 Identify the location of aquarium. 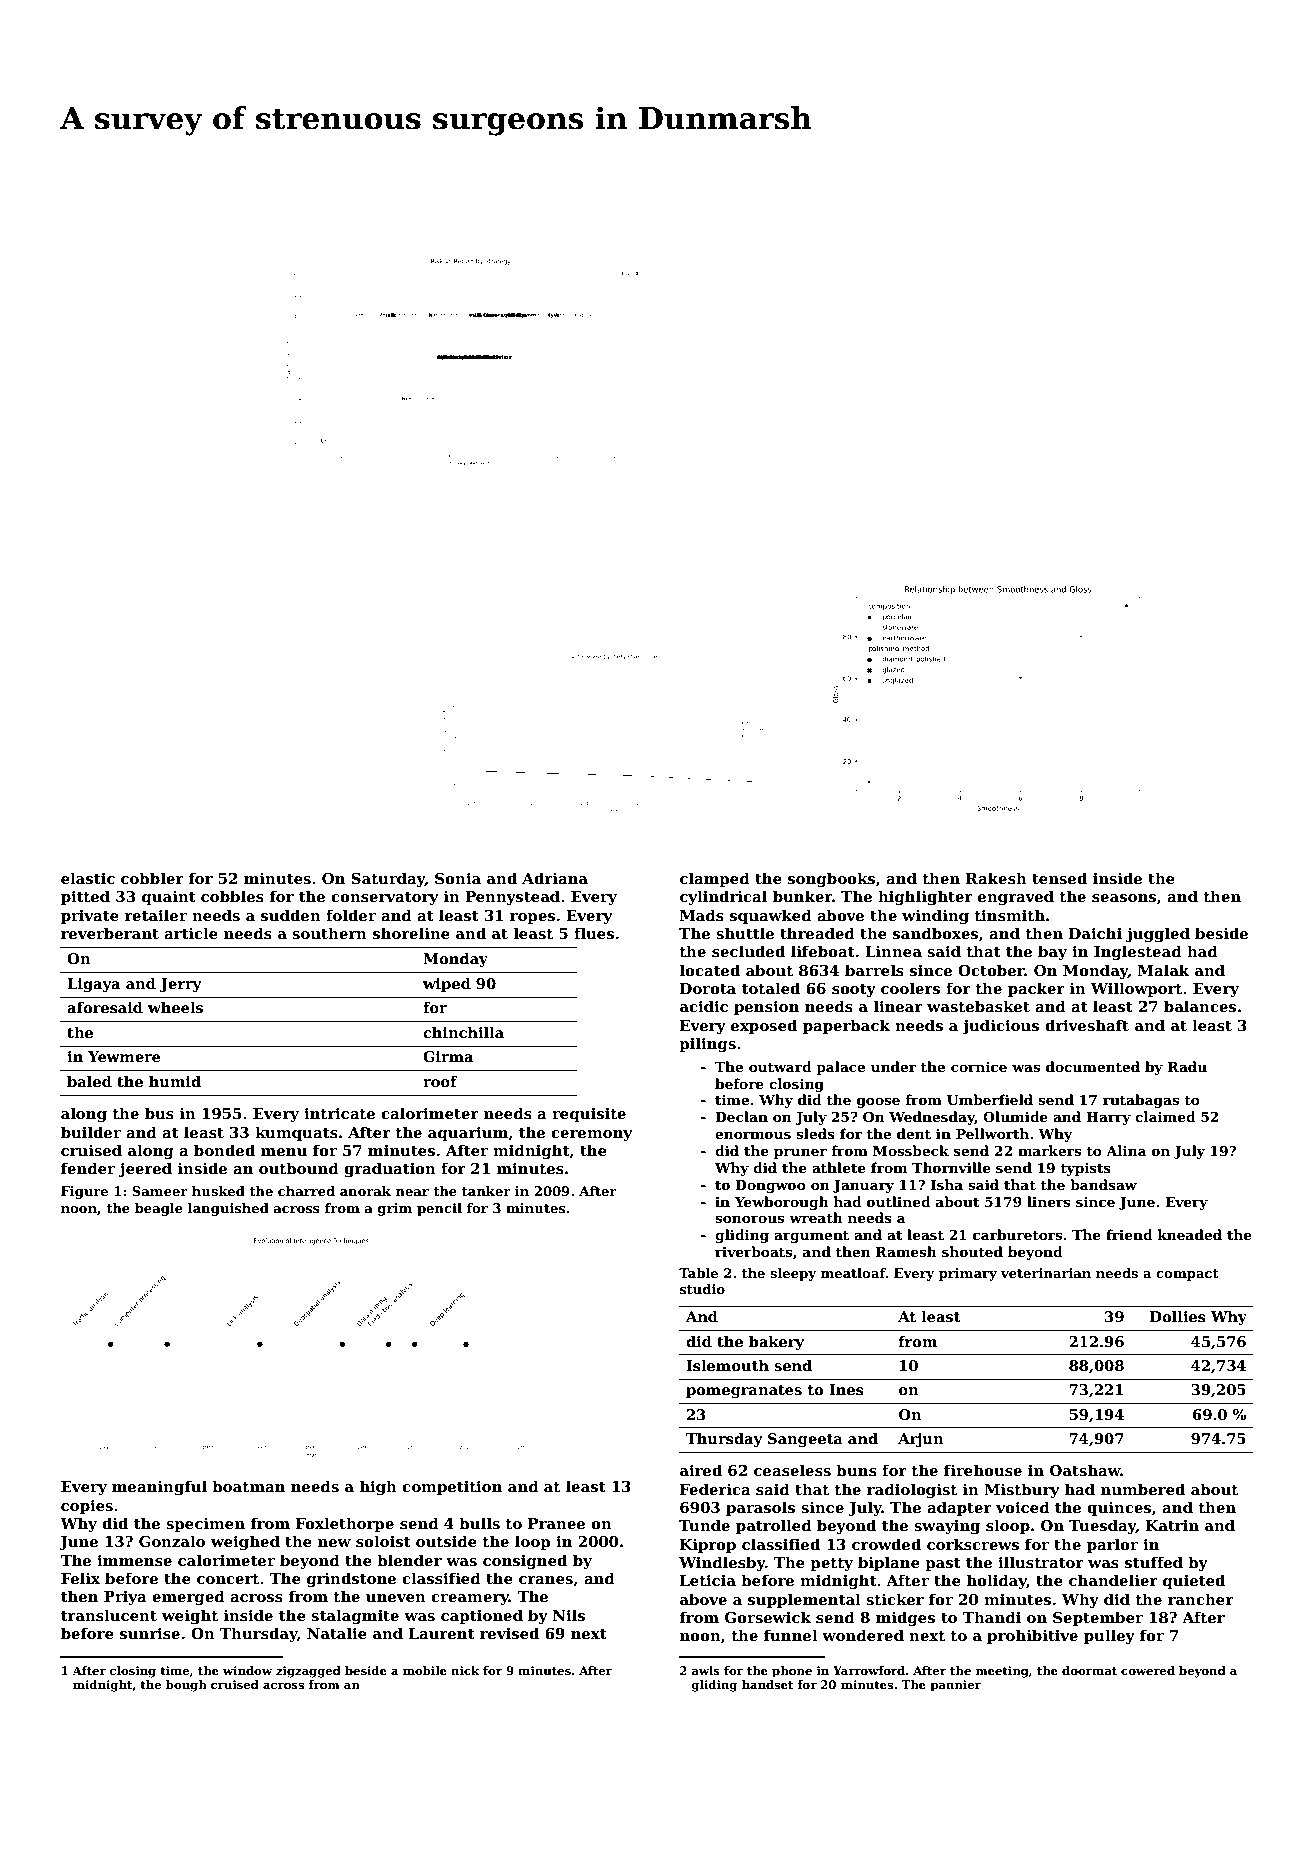
(468, 1134).
